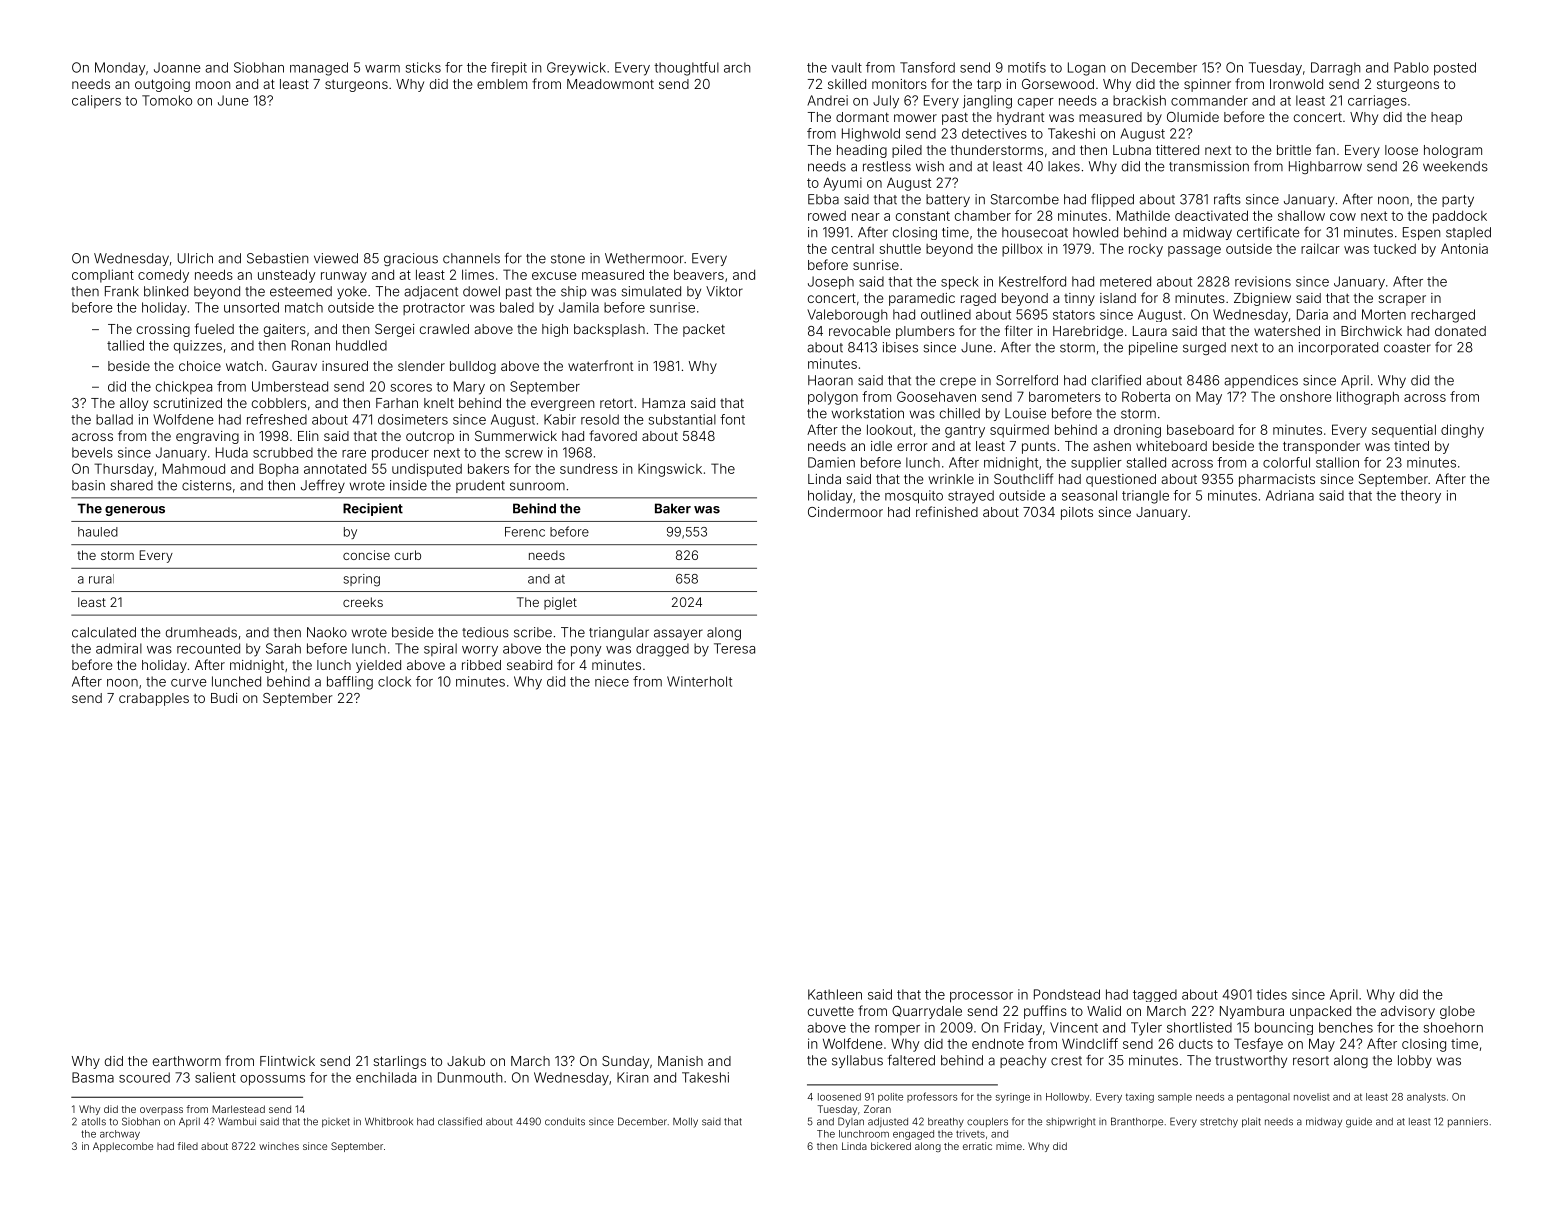 The width and height of the screenshot is (1564, 1209). What do you see at coordinates (1457, 1012) in the screenshot?
I see `globe` at bounding box center [1457, 1012].
